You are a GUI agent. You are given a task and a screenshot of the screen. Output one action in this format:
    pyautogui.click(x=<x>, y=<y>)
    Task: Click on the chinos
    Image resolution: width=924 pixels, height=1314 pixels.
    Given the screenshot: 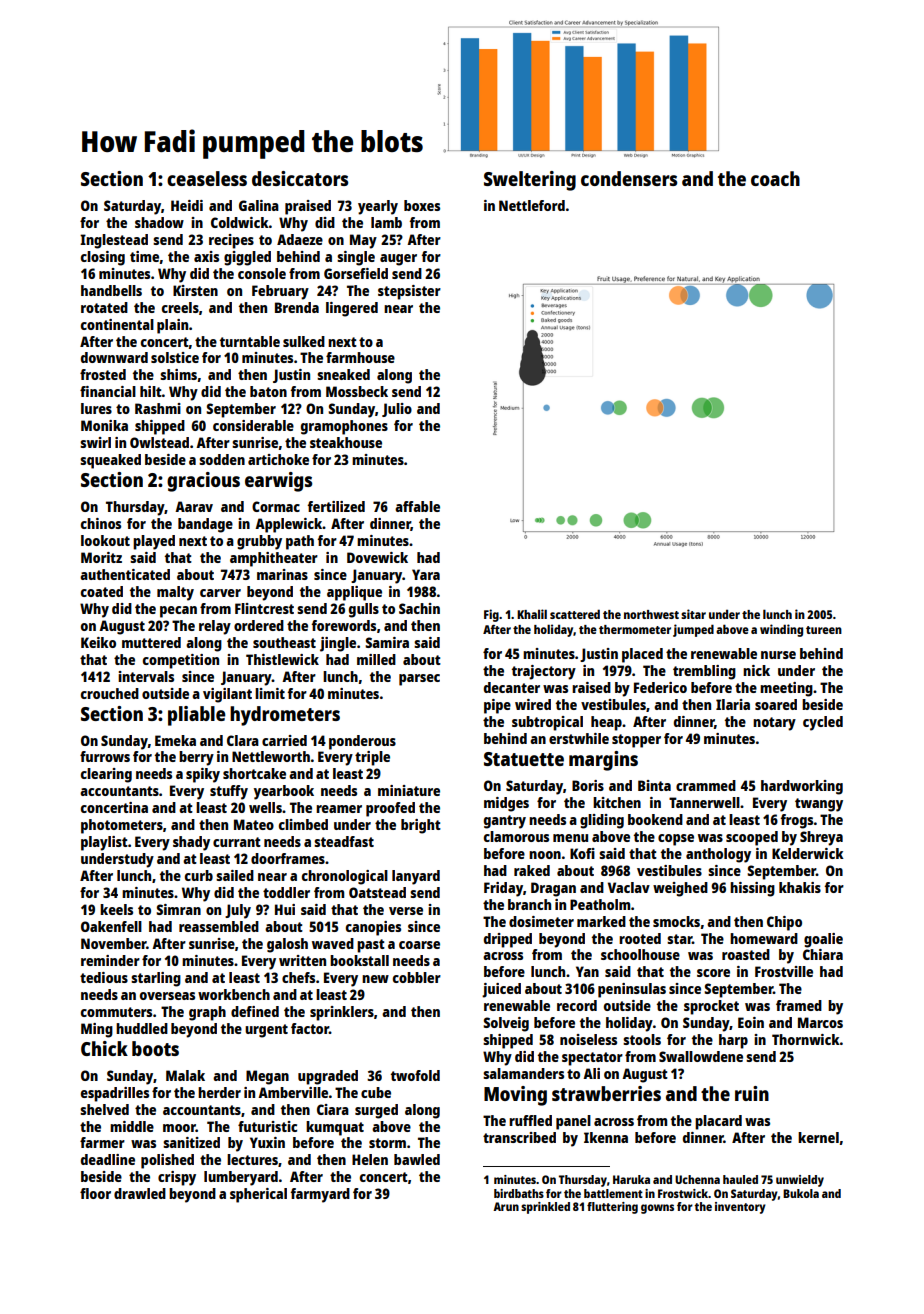 What is the action you would take?
    pyautogui.click(x=101, y=523)
